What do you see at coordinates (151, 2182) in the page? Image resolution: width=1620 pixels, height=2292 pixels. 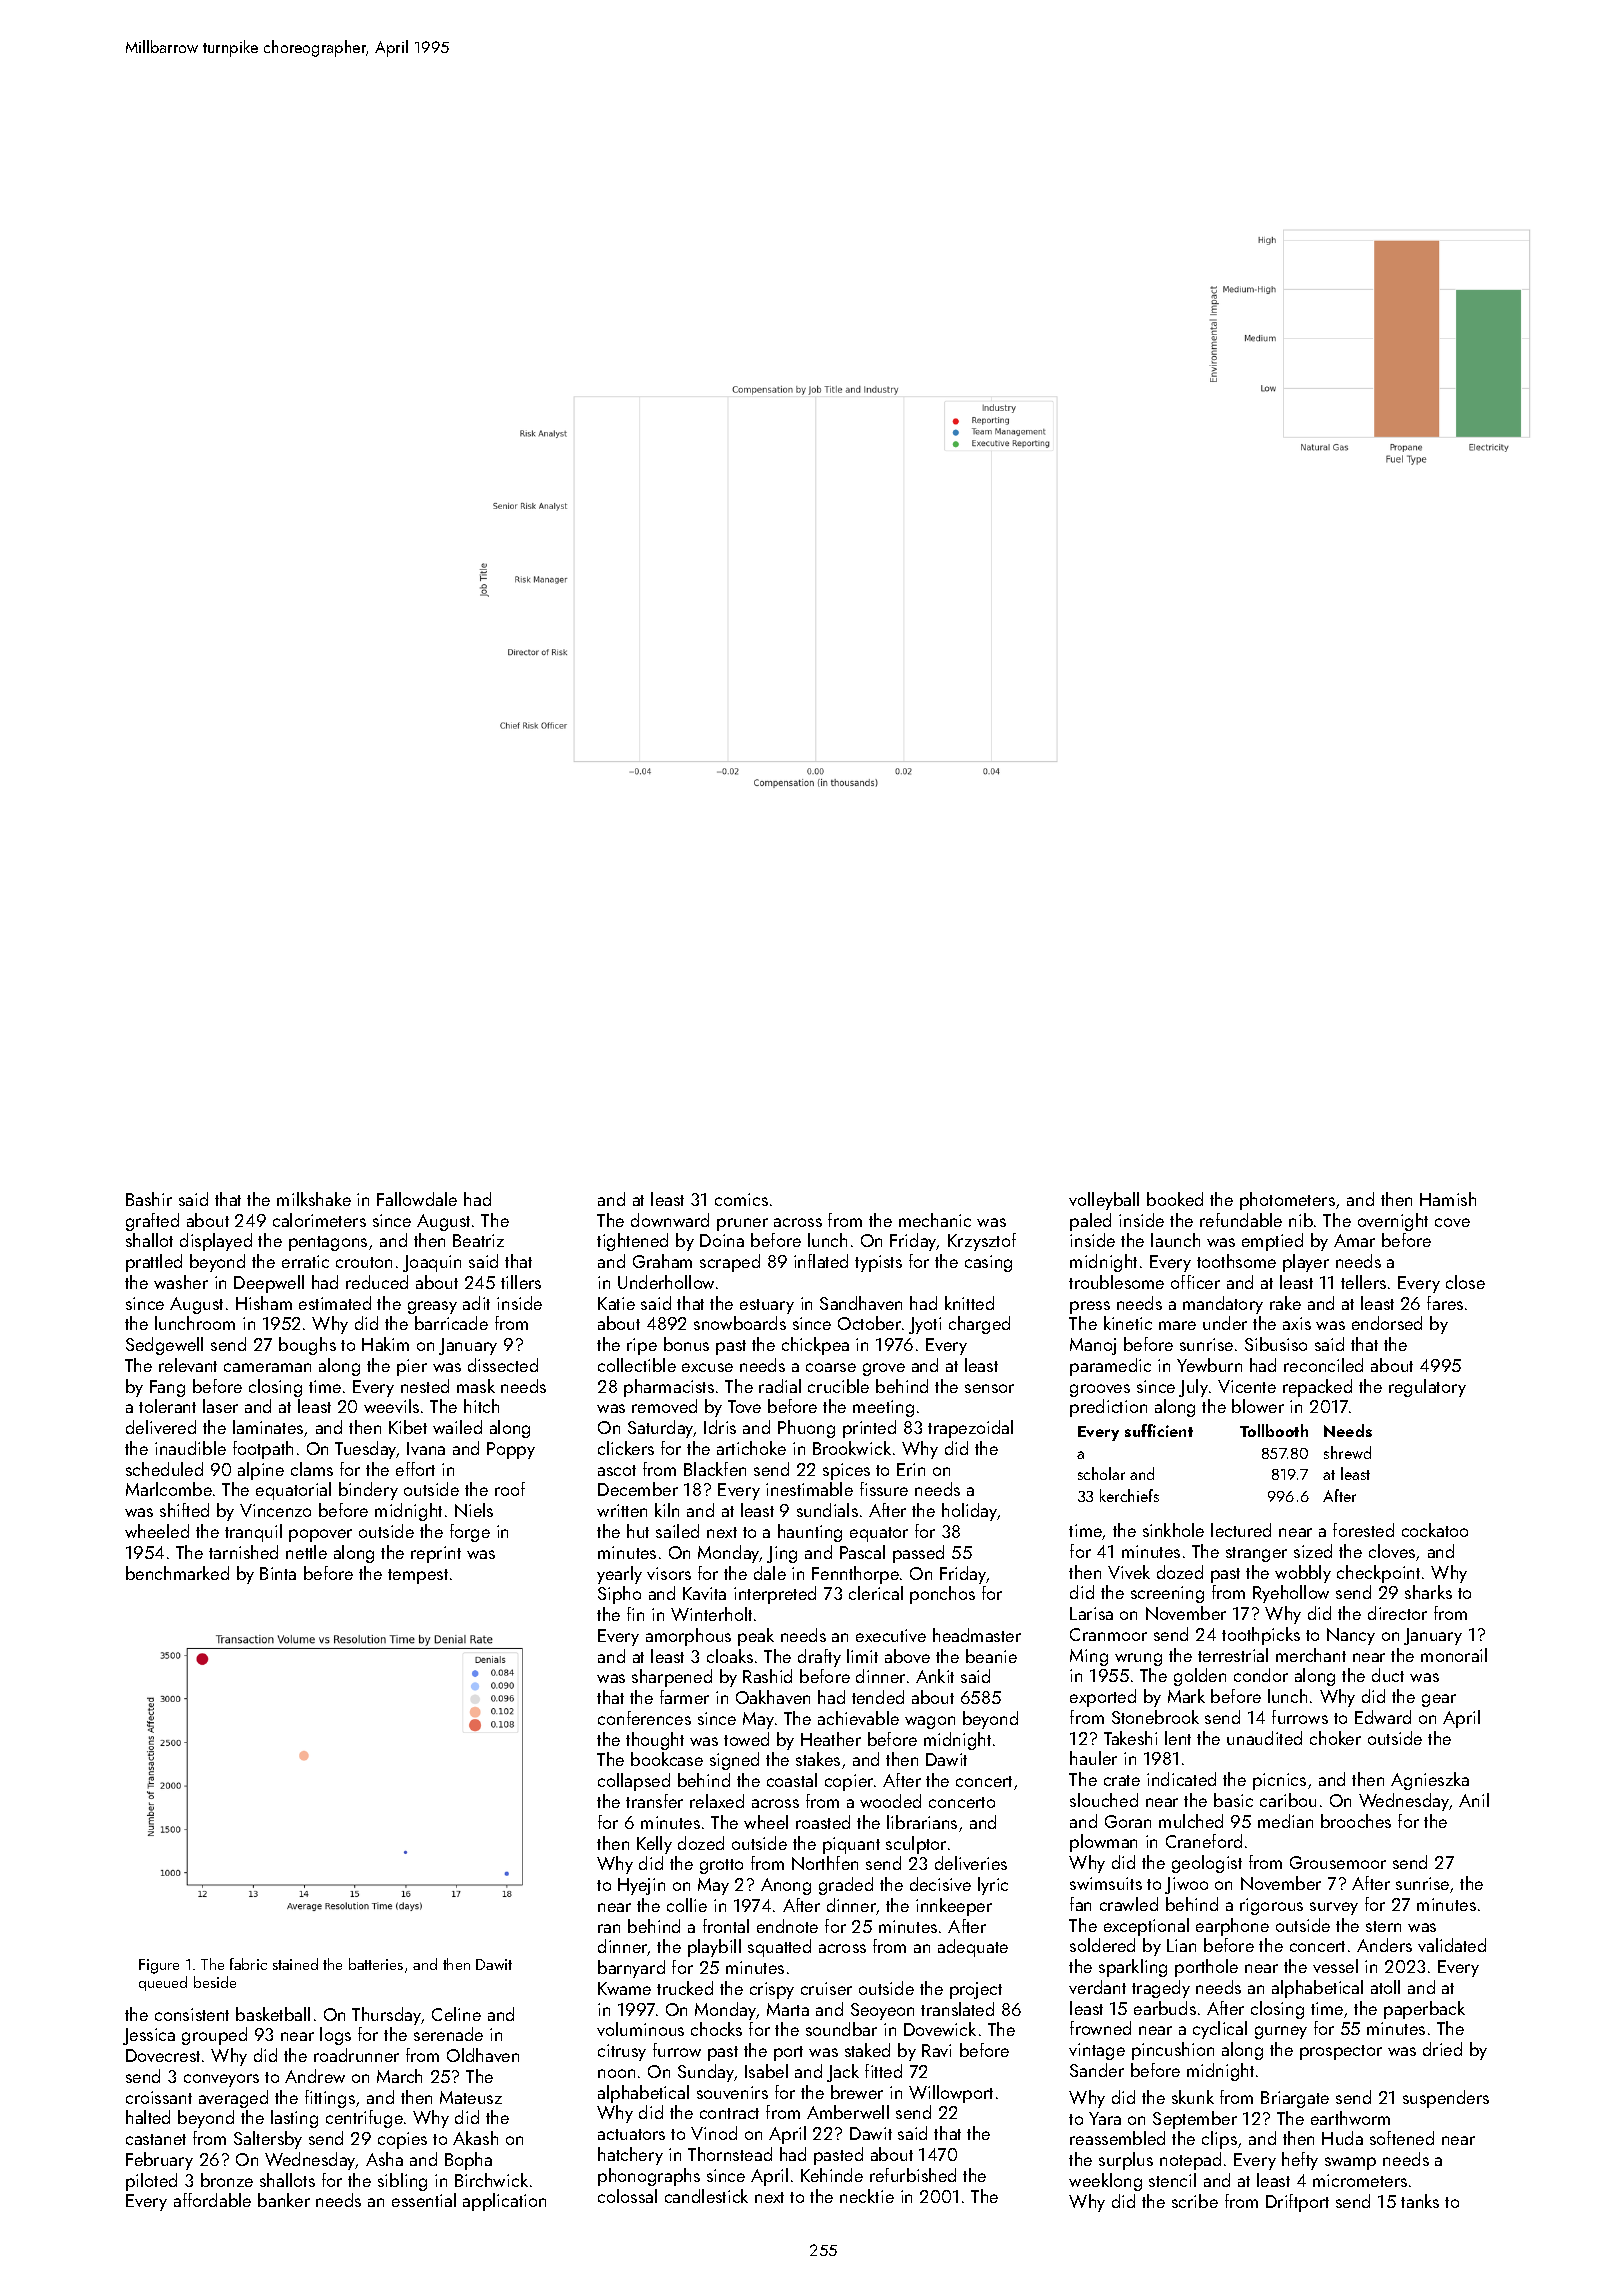 I see `piloted` at bounding box center [151, 2182].
